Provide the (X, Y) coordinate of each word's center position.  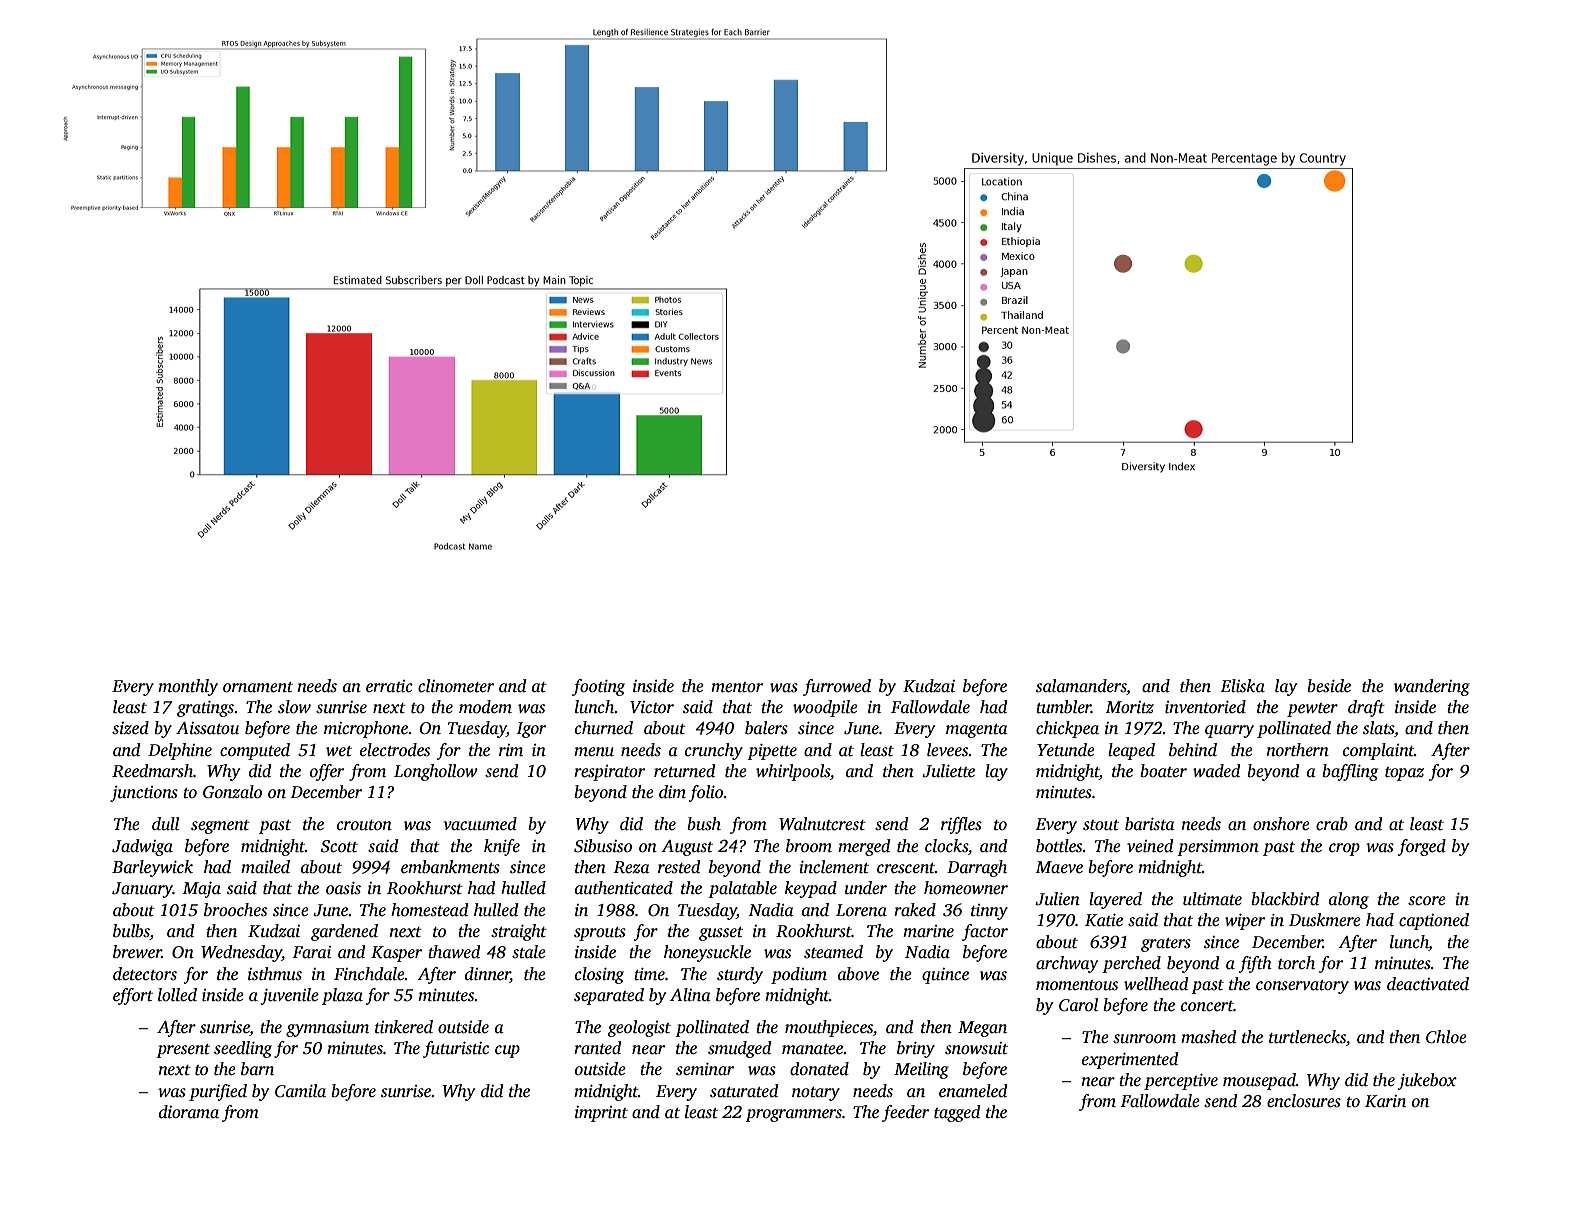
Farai (311, 952)
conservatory (1302, 987)
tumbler (1063, 707)
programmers (793, 1115)
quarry (1229, 731)
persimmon (1218, 848)
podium (799, 975)
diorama (189, 1112)
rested (679, 867)
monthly (188, 687)
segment (220, 827)
